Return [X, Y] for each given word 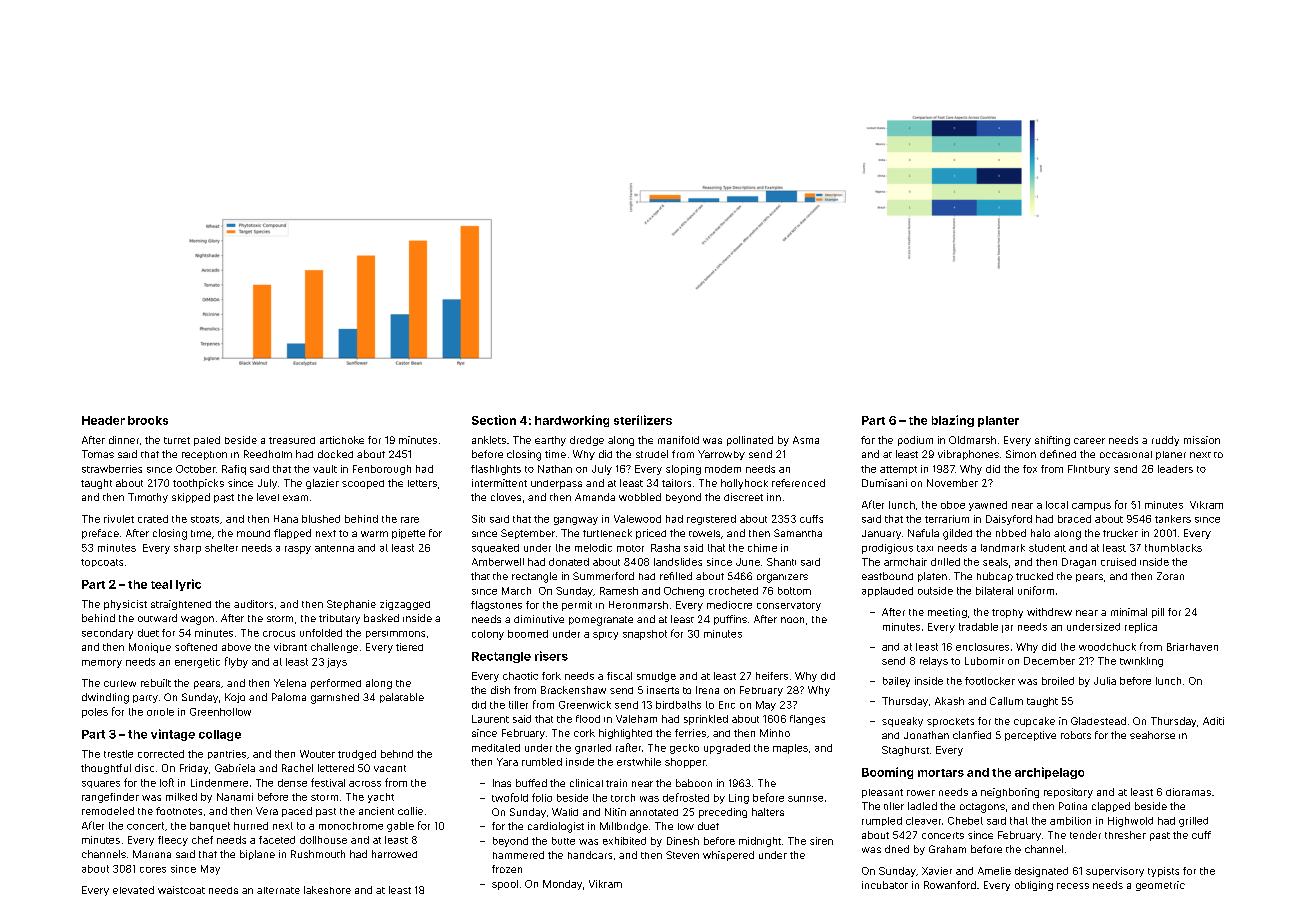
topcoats [102, 563]
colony [488, 635]
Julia [1105, 681]
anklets [489, 440]
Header [103, 420]
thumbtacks [1173, 548]
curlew [120, 683]
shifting [1052, 441]
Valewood [637, 519]
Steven [682, 855]
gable [400, 827]
